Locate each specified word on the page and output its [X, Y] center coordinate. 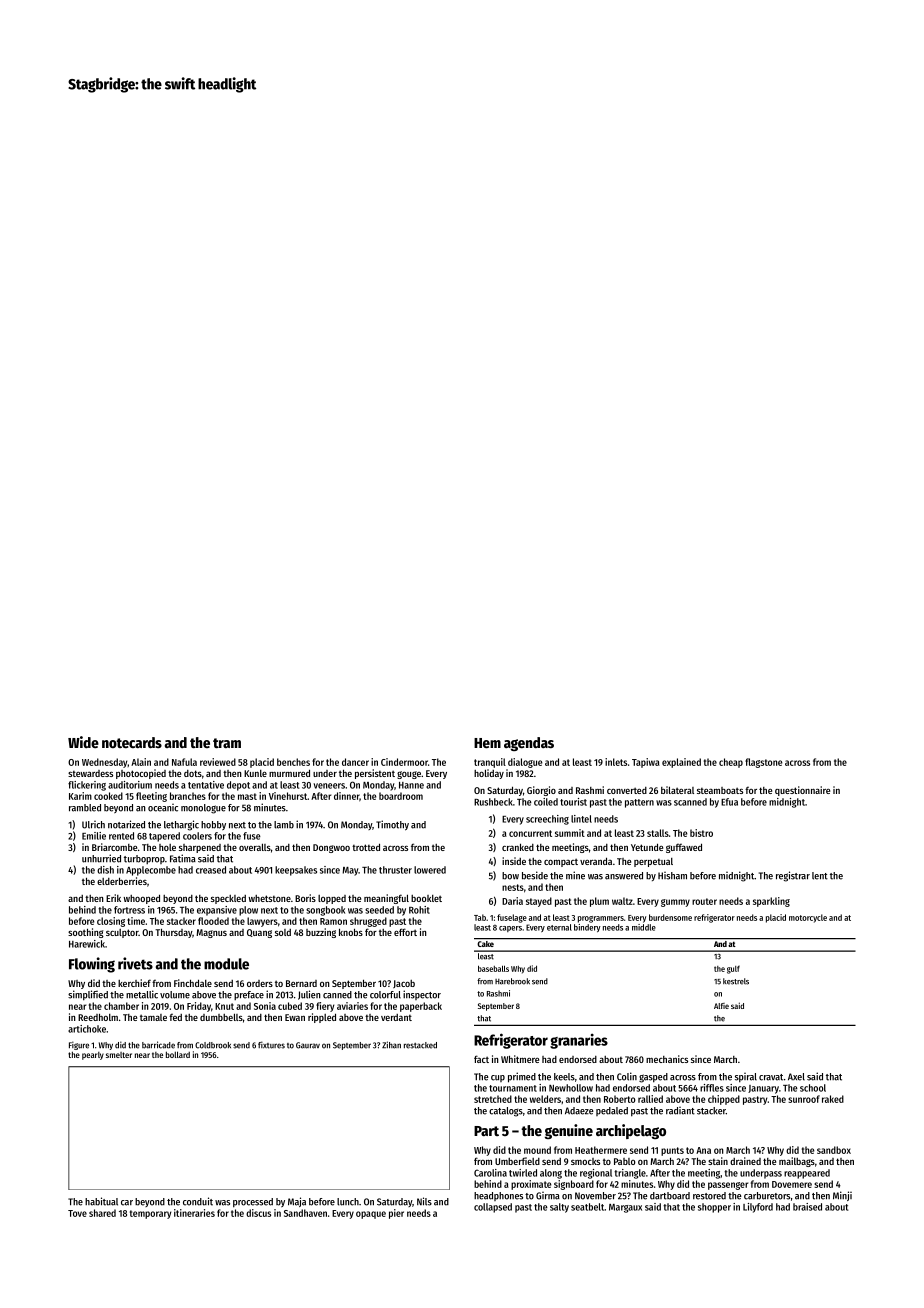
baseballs [493, 968]
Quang [259, 933]
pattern [639, 803]
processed [253, 1203]
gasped [653, 1078]
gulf [733, 969]
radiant [680, 1111]
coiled [546, 802]
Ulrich [93, 825]
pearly [93, 1056]
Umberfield [517, 1161]
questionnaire [802, 791]
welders [545, 1099]
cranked [518, 847]
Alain [141, 762]
